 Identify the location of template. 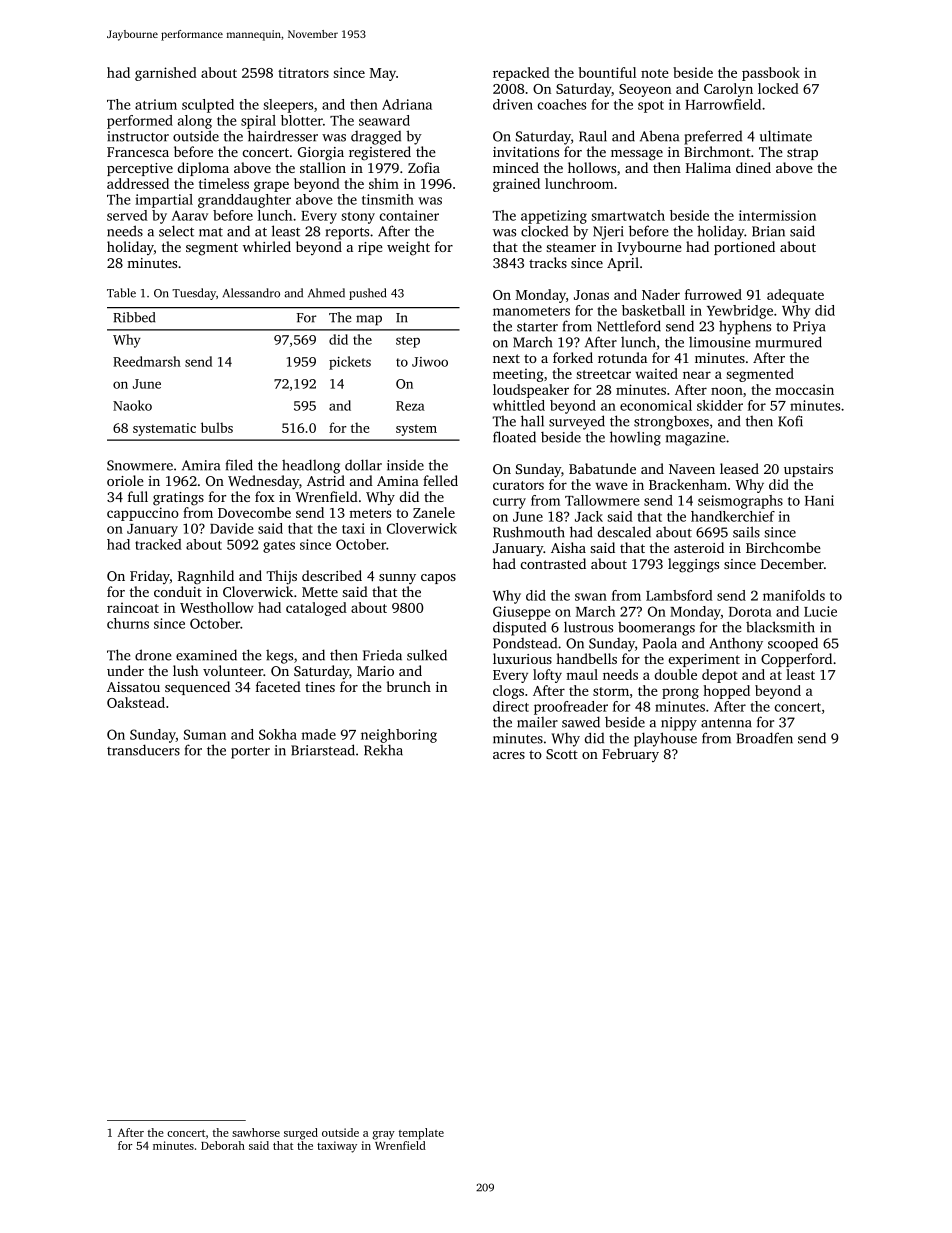
(421, 1134).
